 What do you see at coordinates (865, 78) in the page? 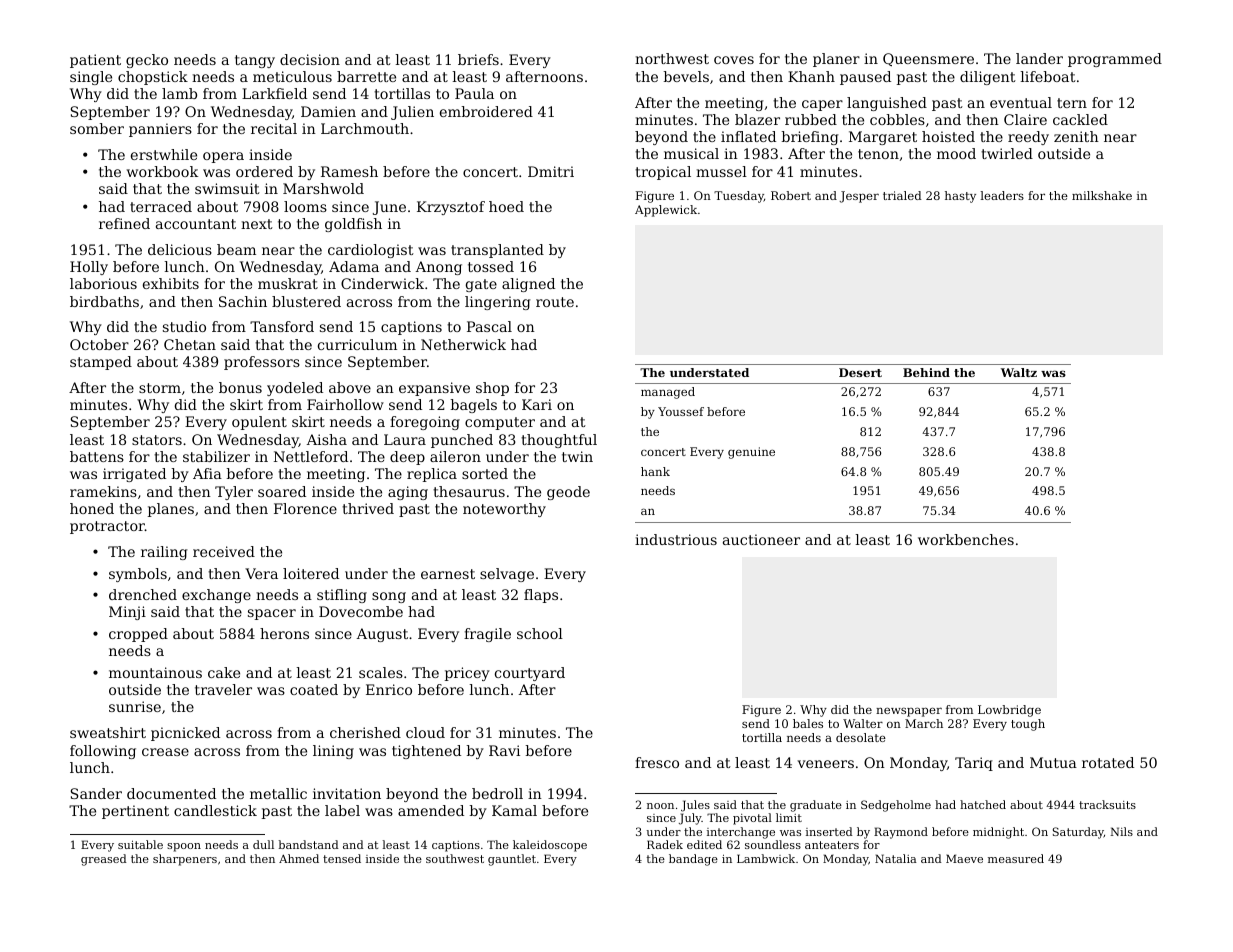
I see `paused` at bounding box center [865, 78].
